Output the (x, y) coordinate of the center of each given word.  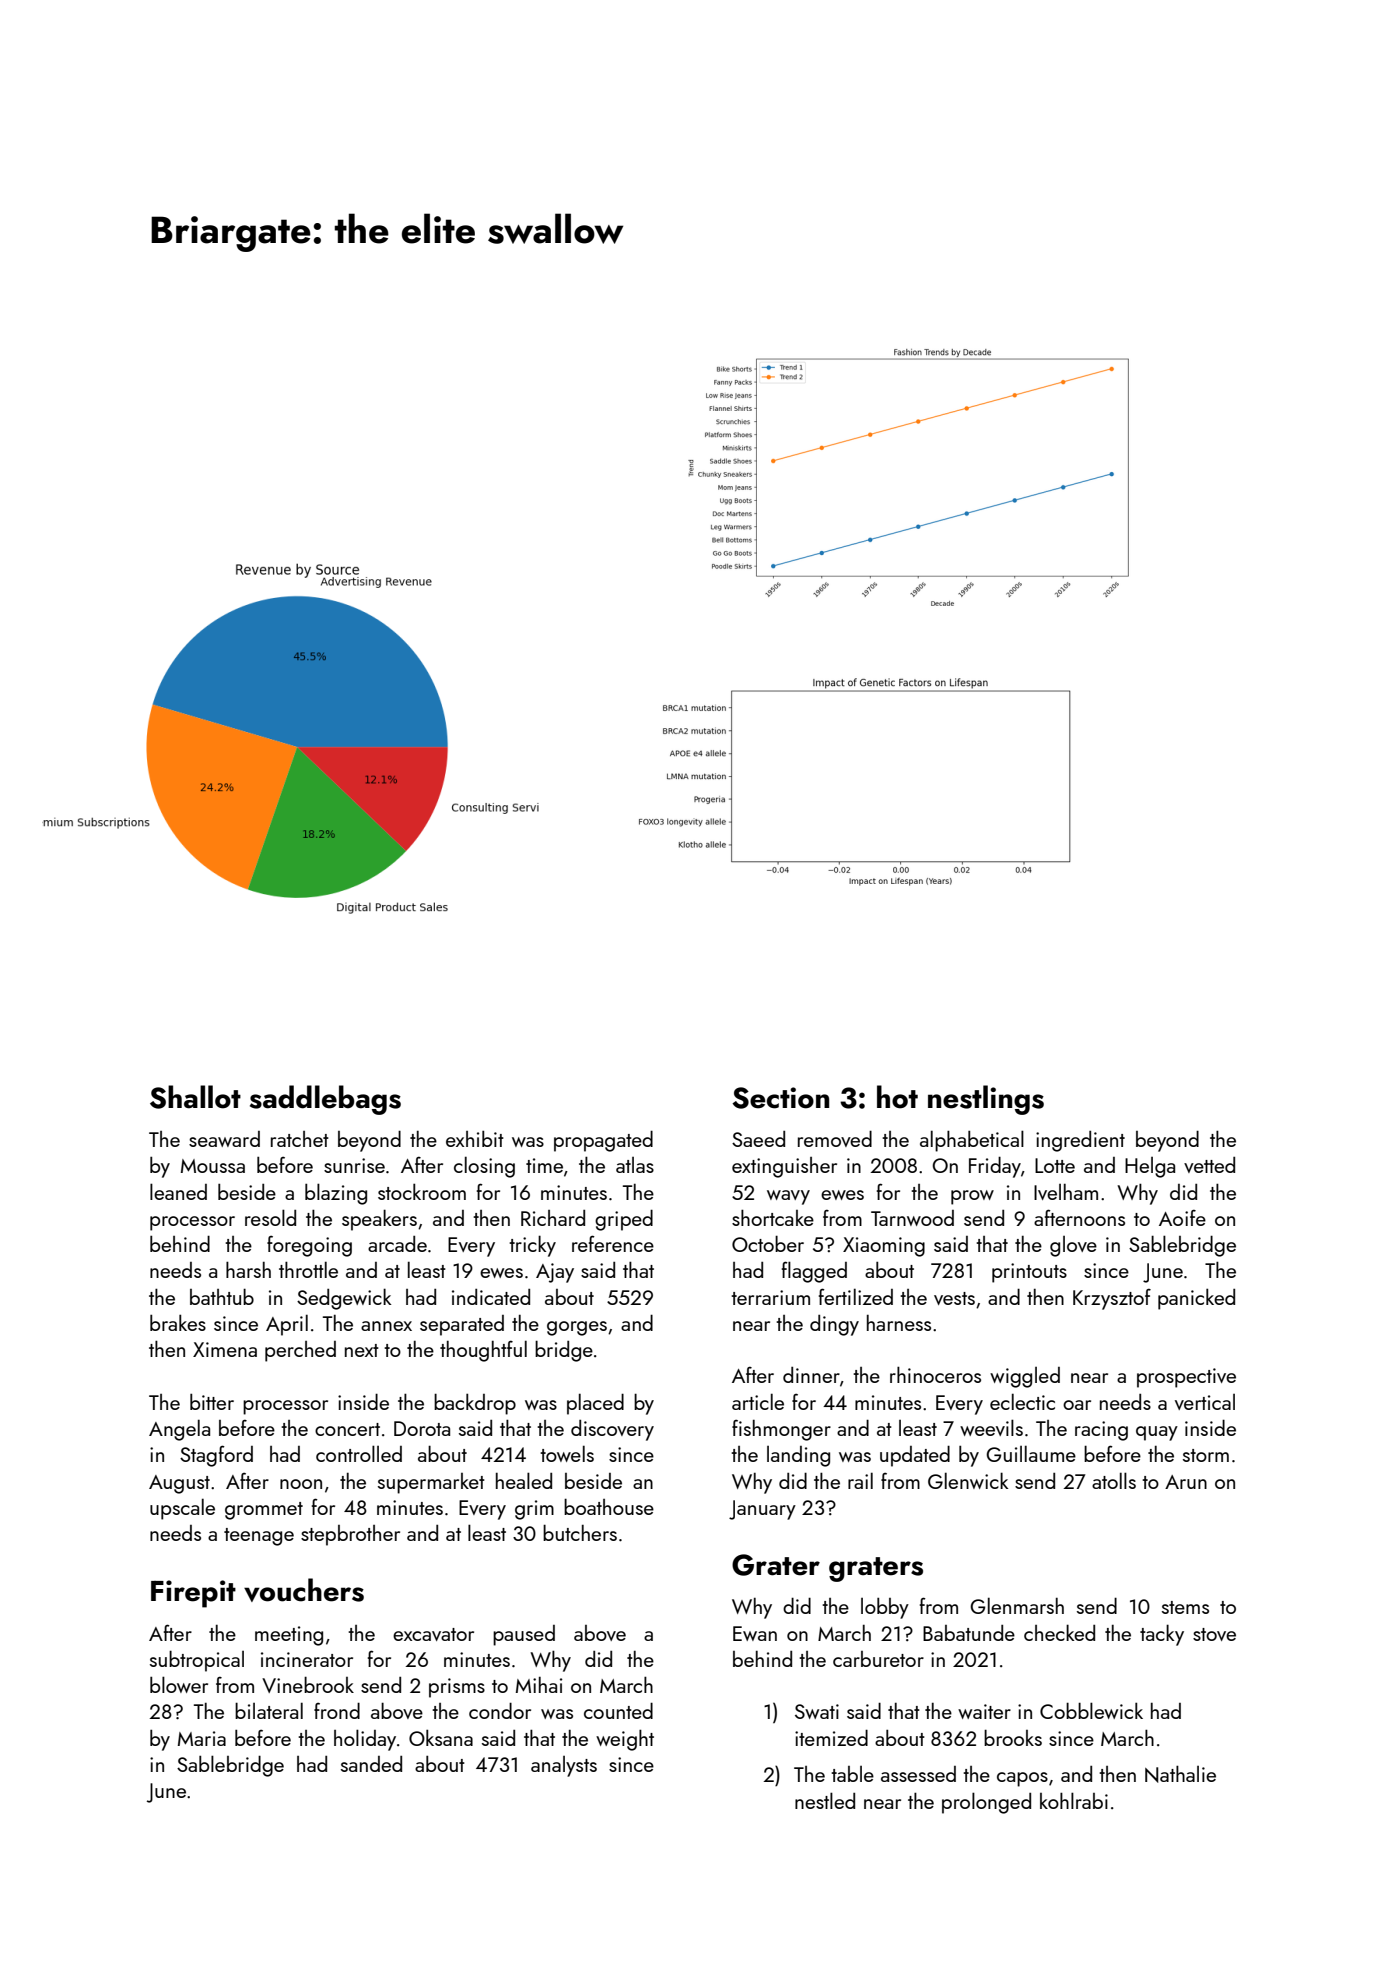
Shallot (195, 1097)
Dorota (422, 1428)
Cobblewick (1091, 1710)
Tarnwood (912, 1218)
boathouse (609, 1506)
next (362, 1350)
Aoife (1182, 1217)
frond (337, 1710)
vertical (1205, 1402)
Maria (202, 1738)
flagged (814, 1272)
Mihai (539, 1685)
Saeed (758, 1139)
